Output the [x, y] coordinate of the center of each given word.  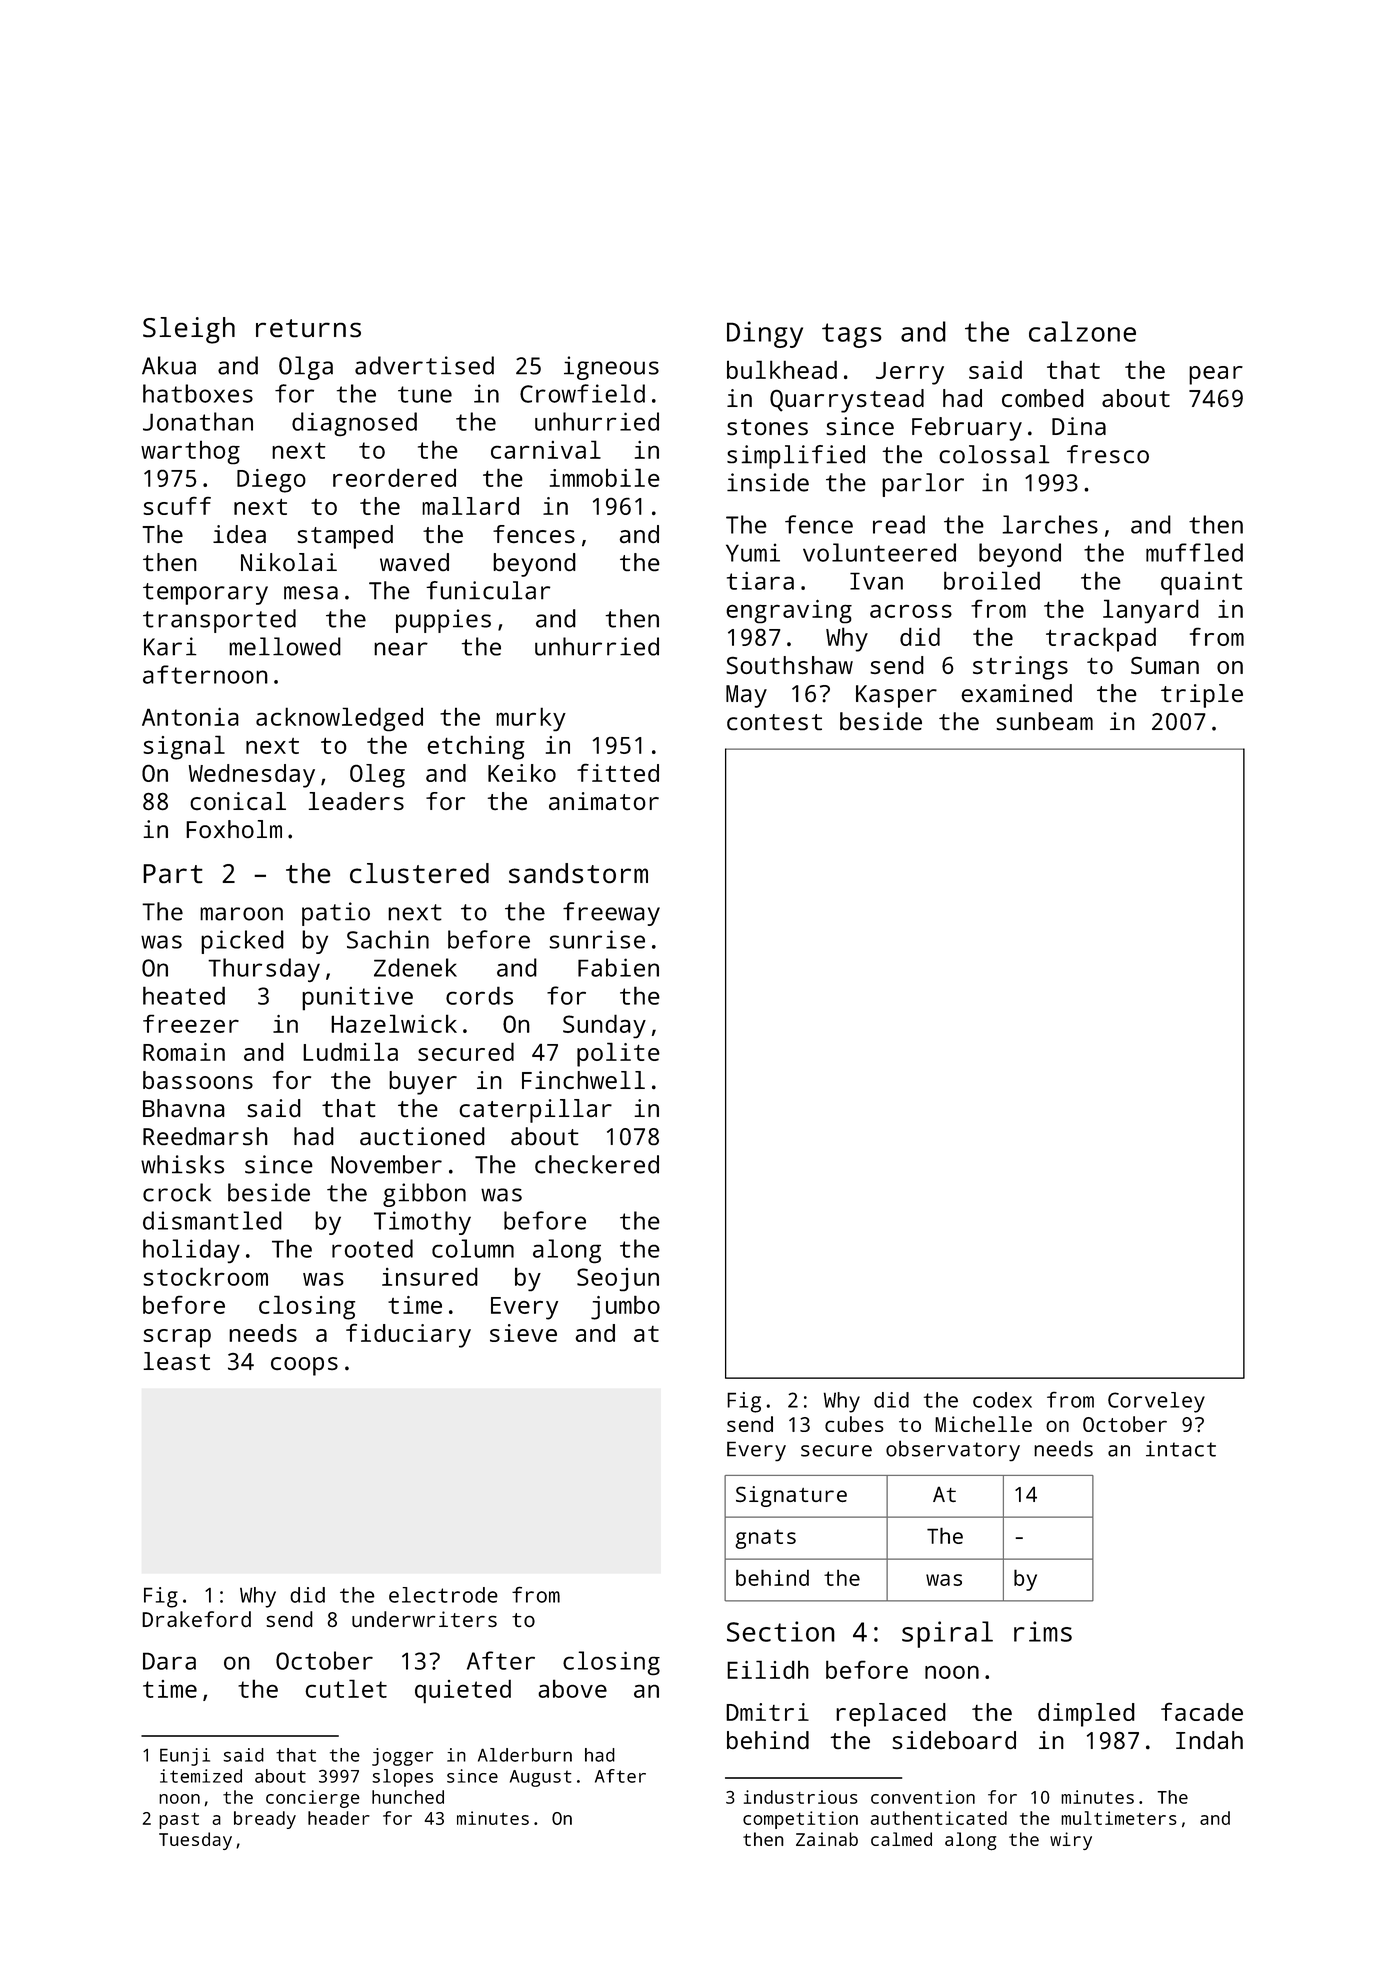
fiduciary [408, 1336]
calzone [1082, 331]
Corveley [1156, 1402]
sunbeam [1044, 721]
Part [173, 873]
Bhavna [184, 1108]
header [339, 1818]
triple [1202, 696]
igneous [611, 368]
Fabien [618, 967]
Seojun [618, 1279]
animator [604, 801]
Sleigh [189, 330]
